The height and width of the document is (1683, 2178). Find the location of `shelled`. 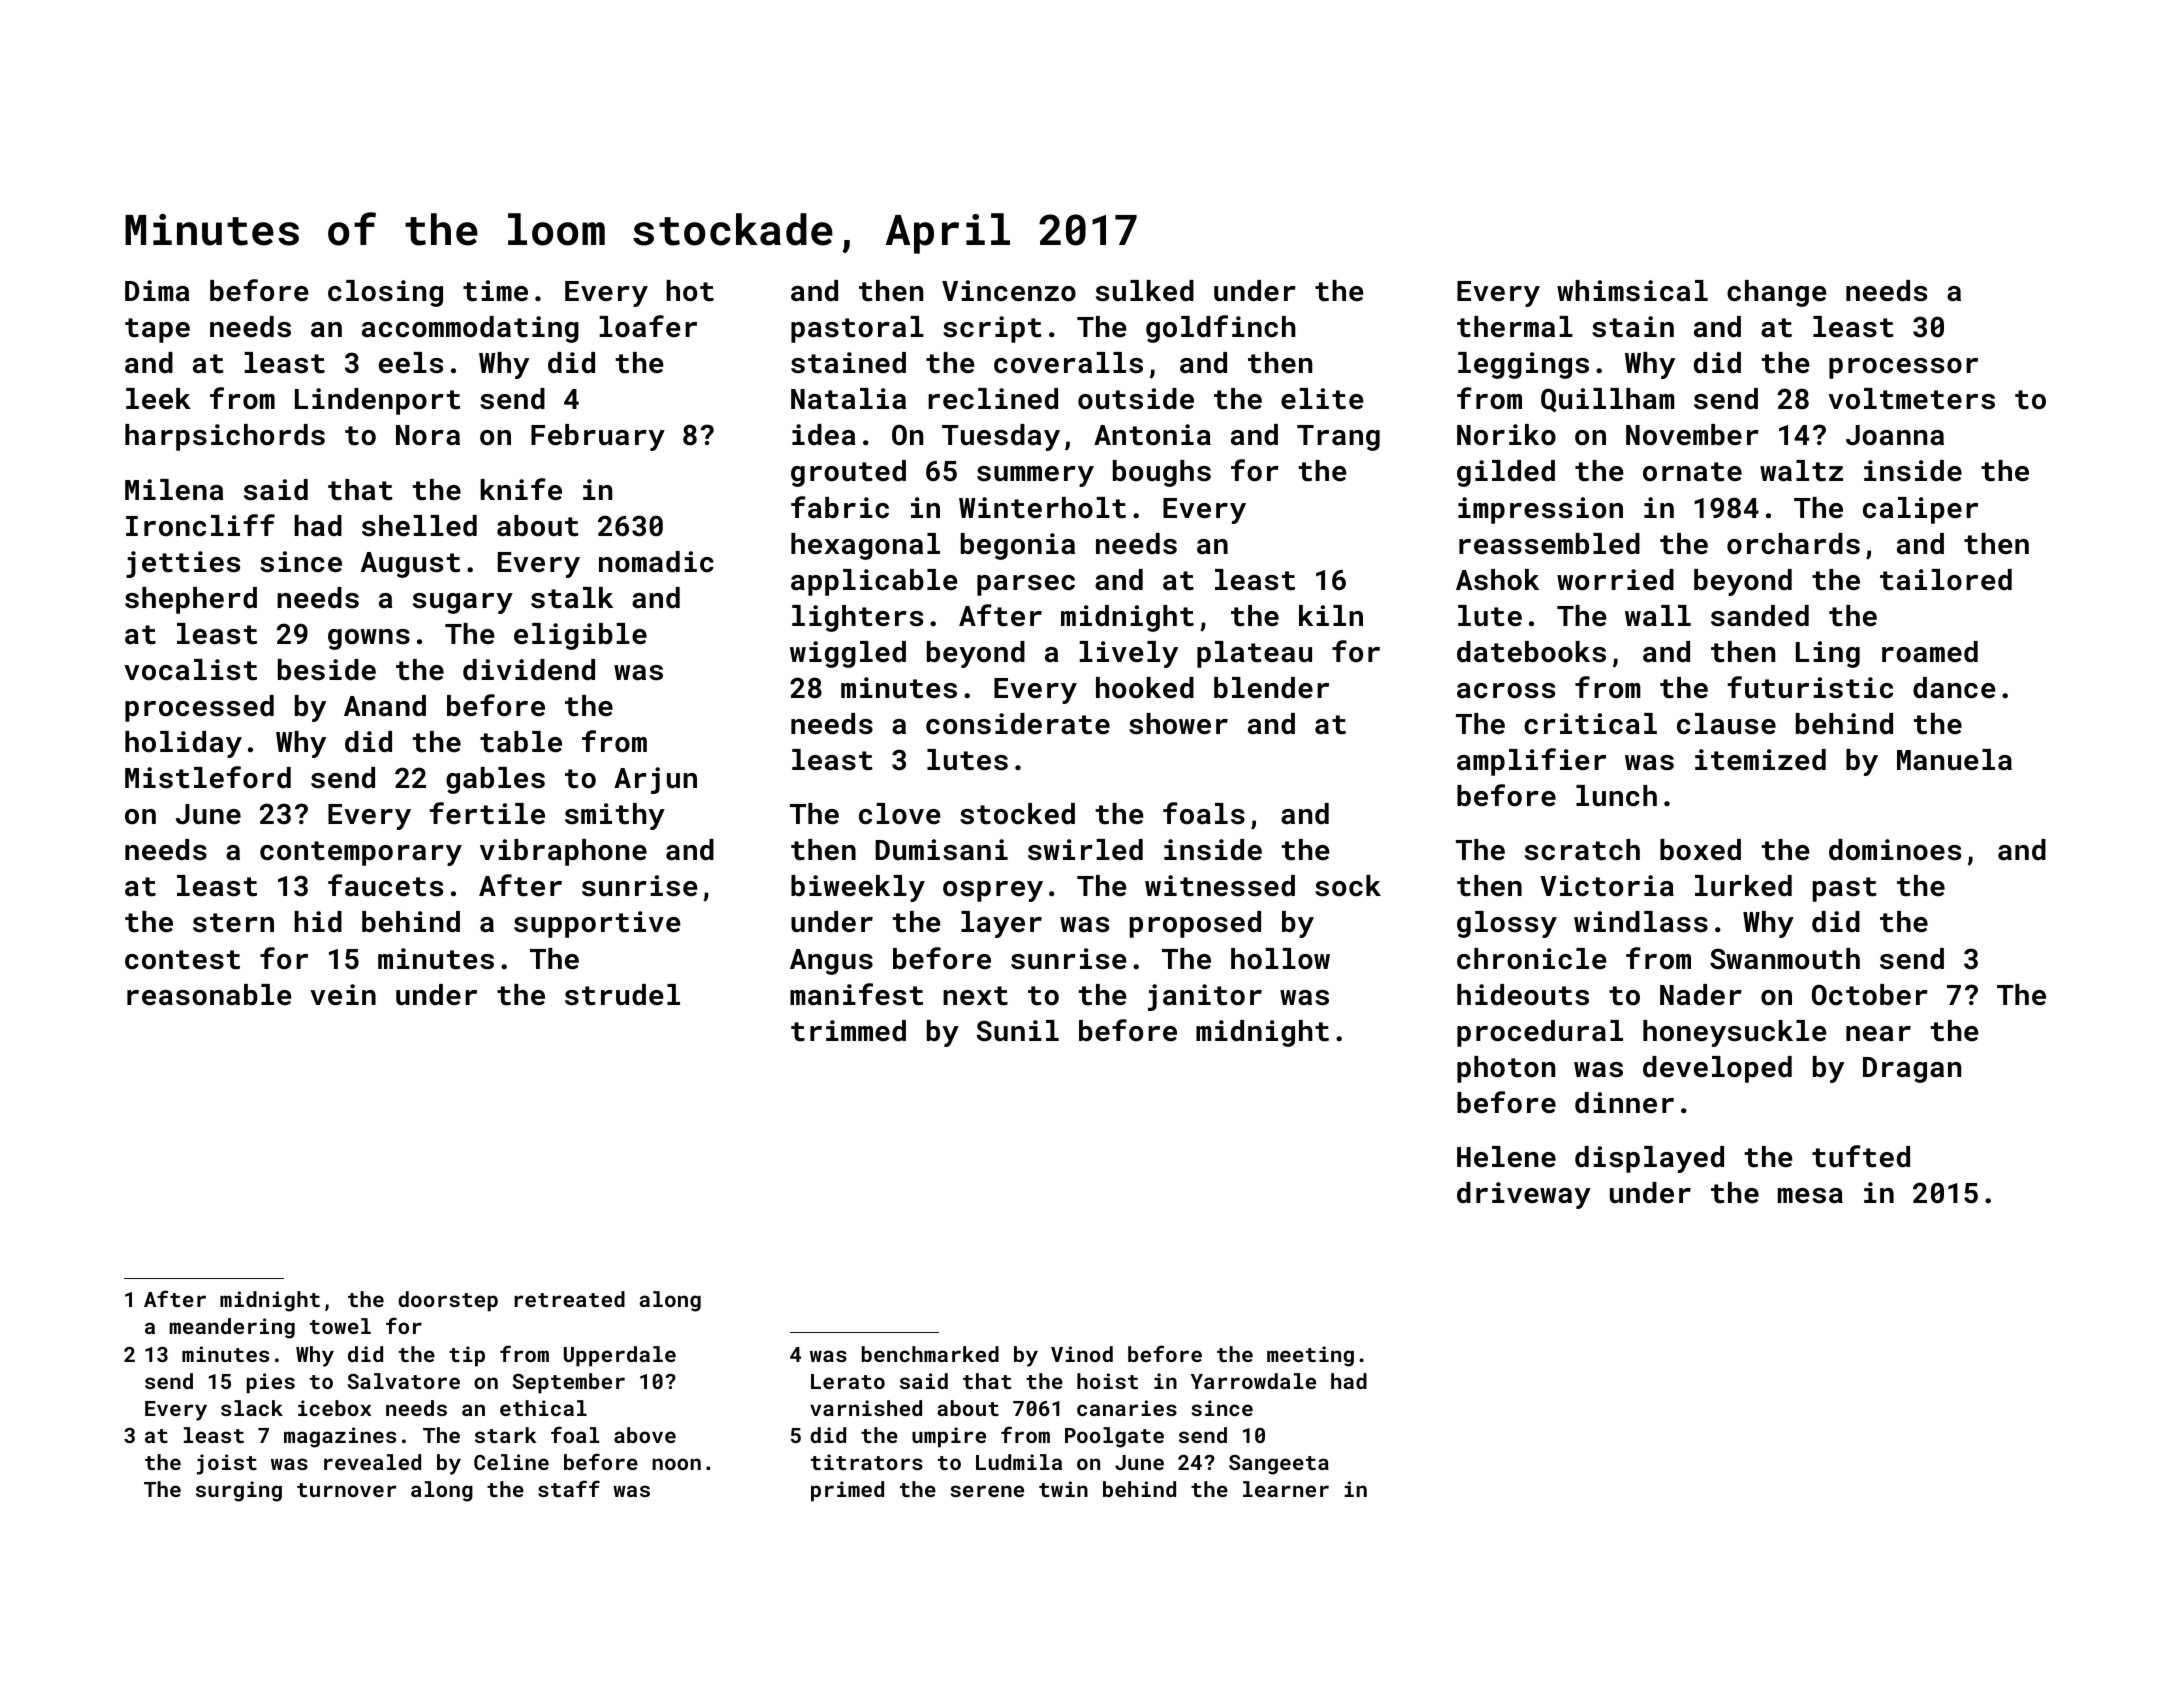

shelled is located at coordinates (419, 526).
